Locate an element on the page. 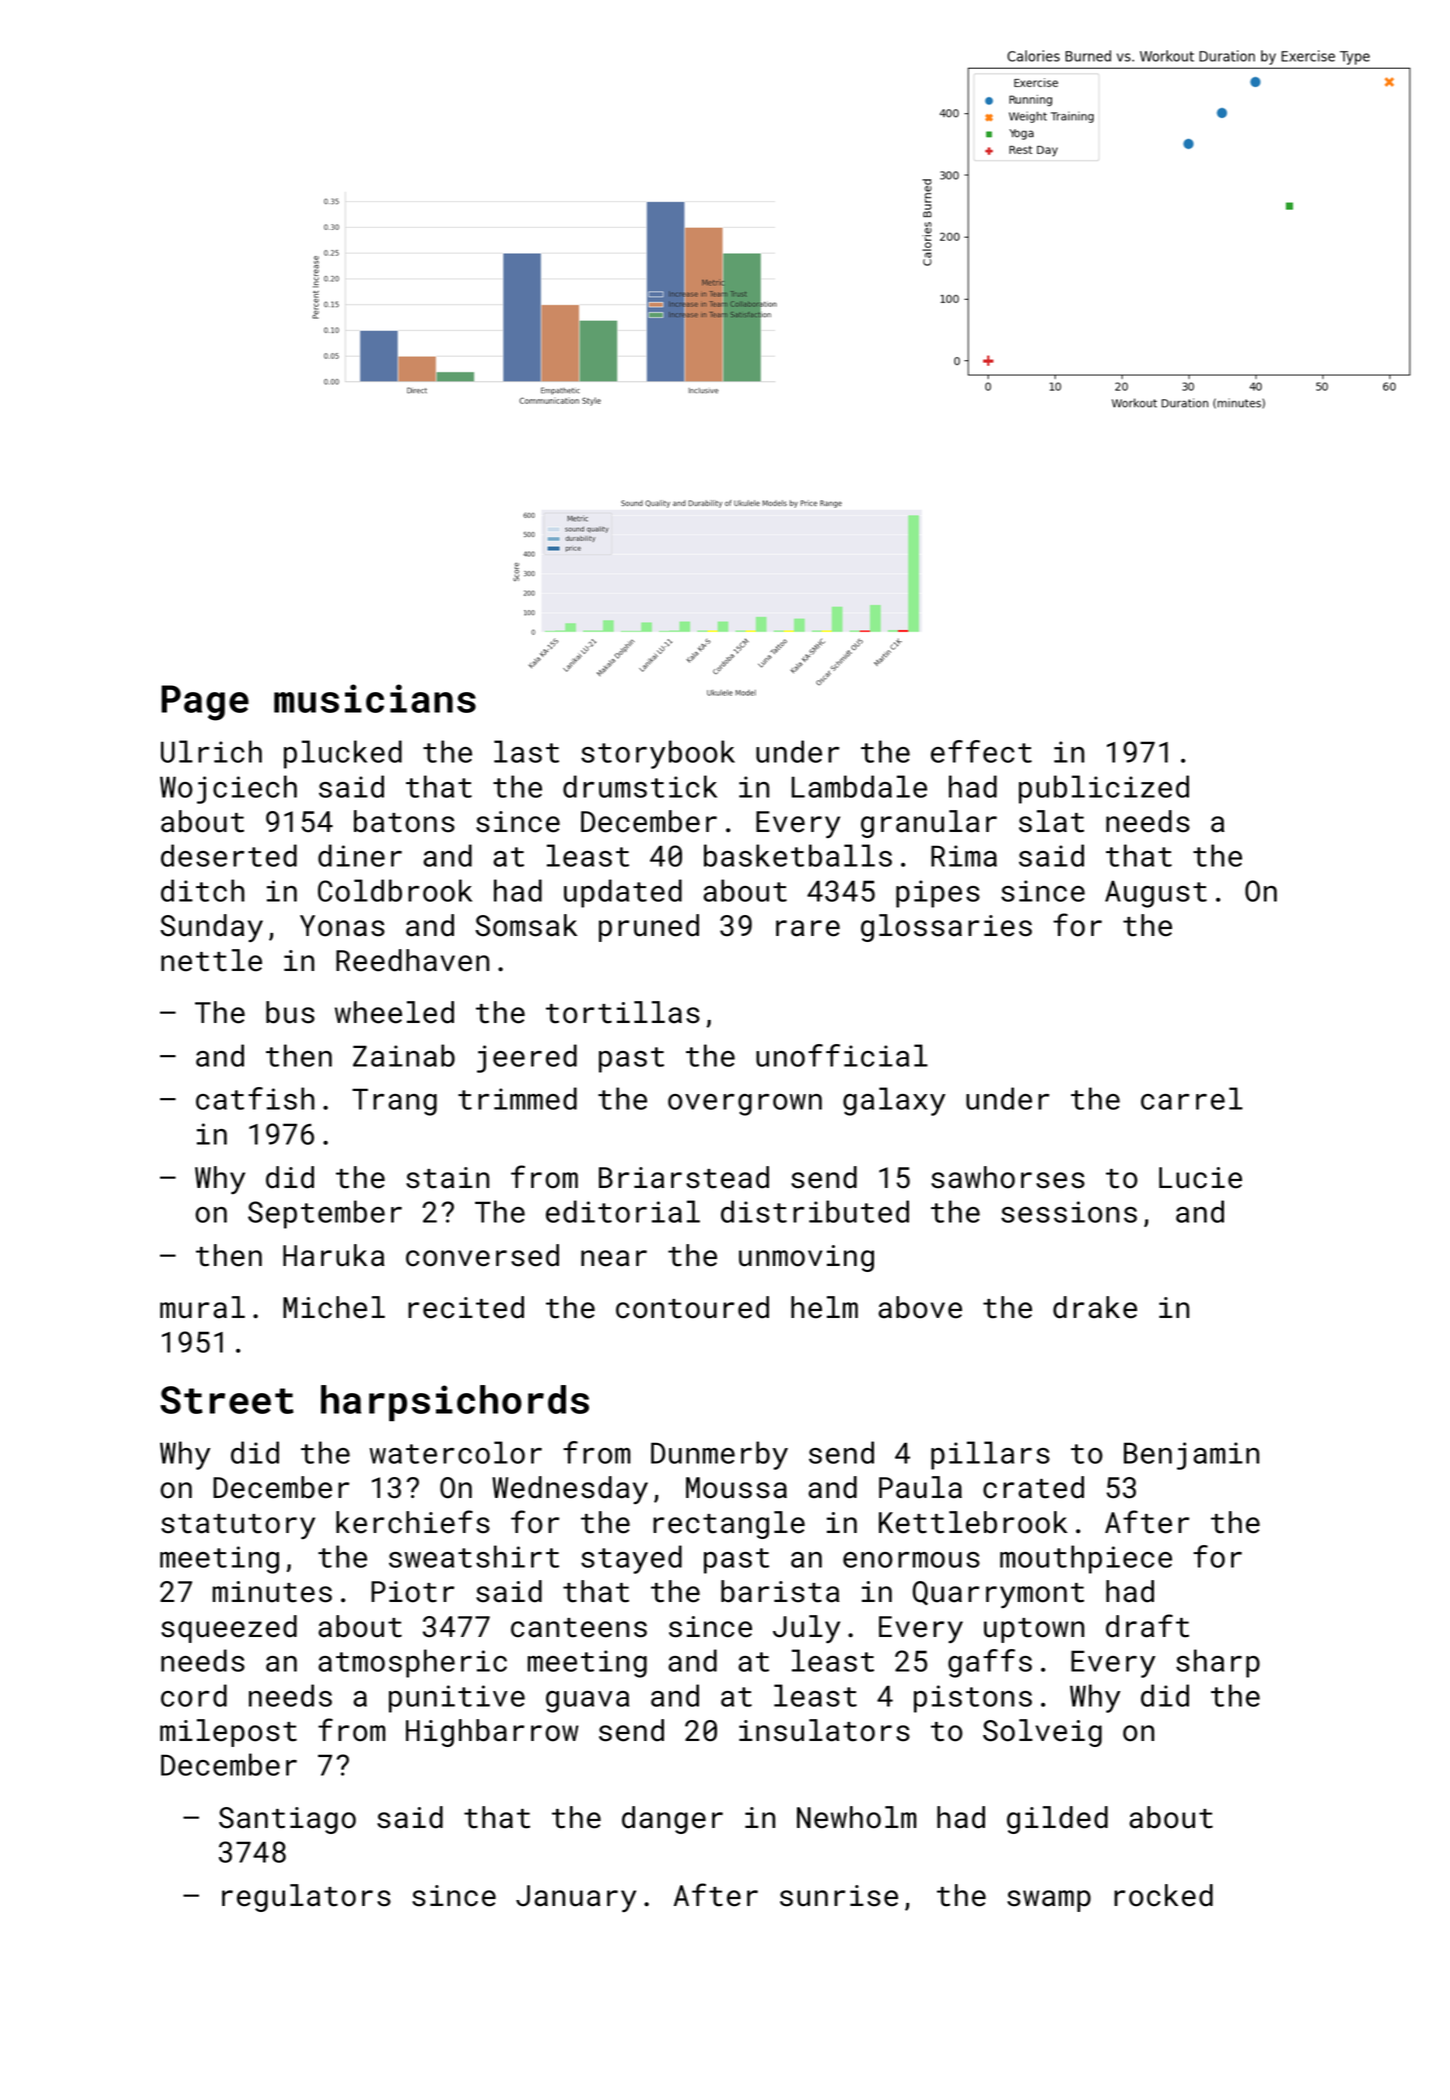 The height and width of the document is (2100, 1450). Solveig is located at coordinates (1042, 1733).
